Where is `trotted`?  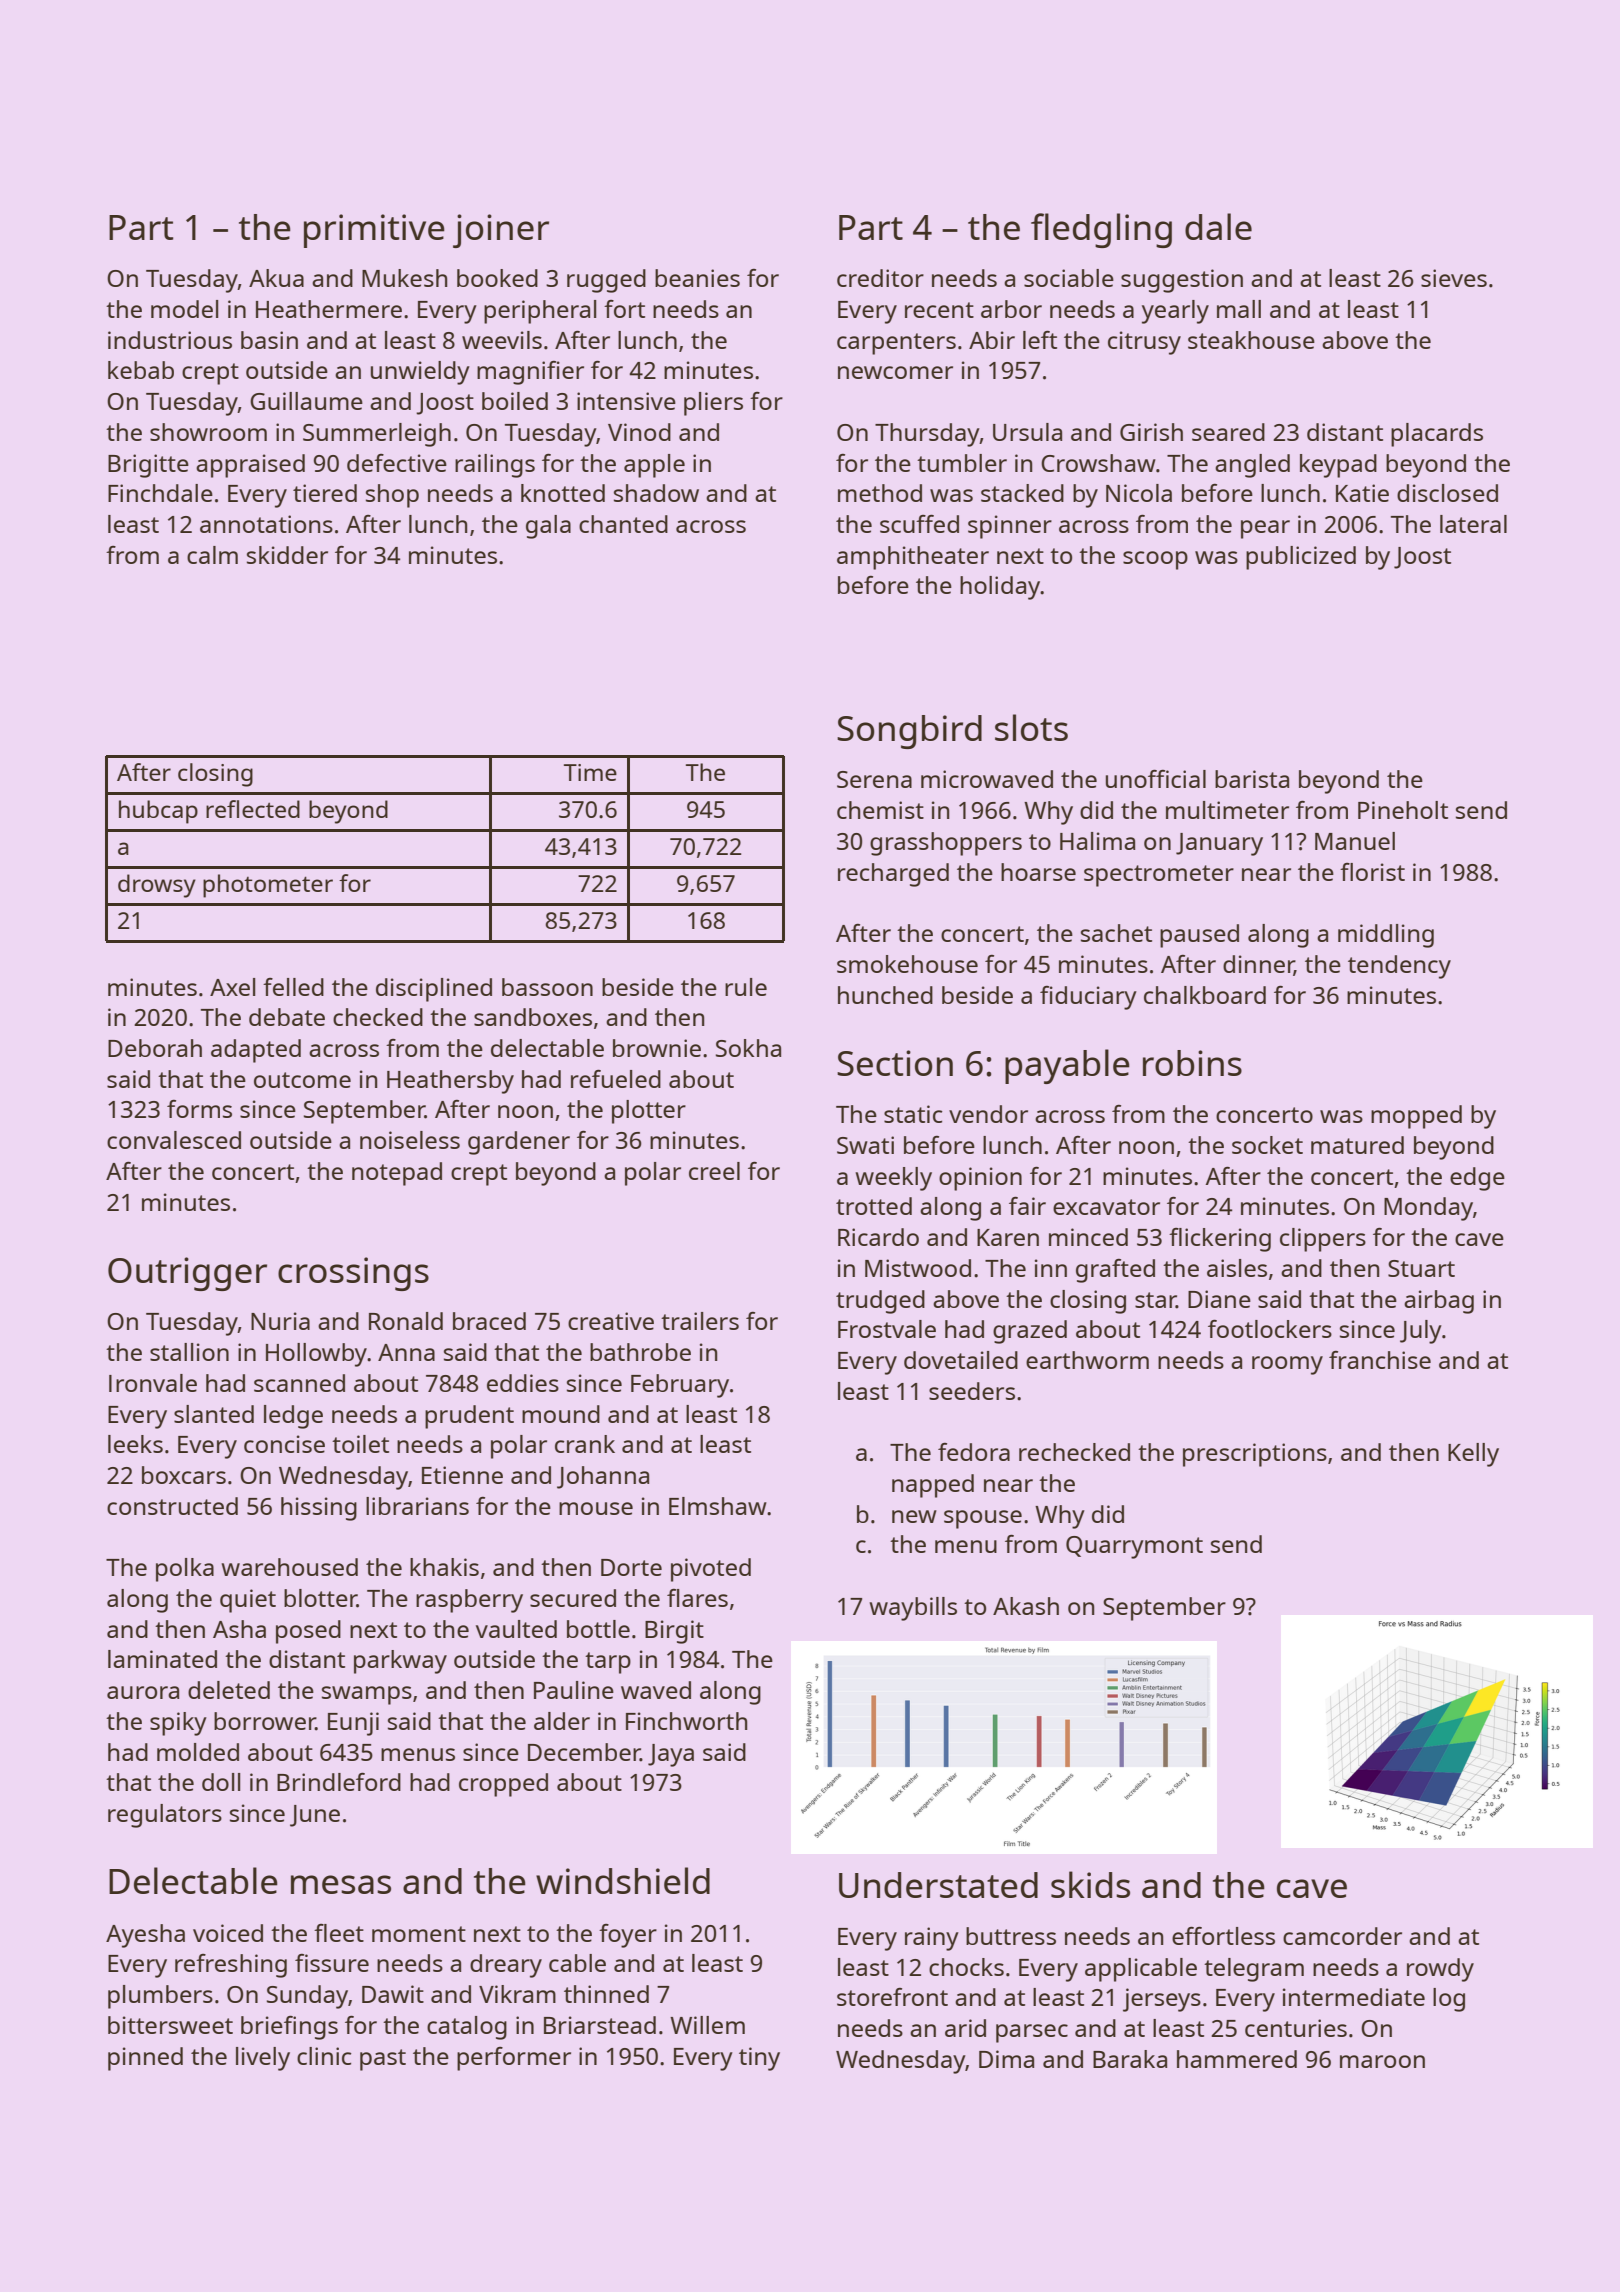 trotted is located at coordinates (874, 1206).
